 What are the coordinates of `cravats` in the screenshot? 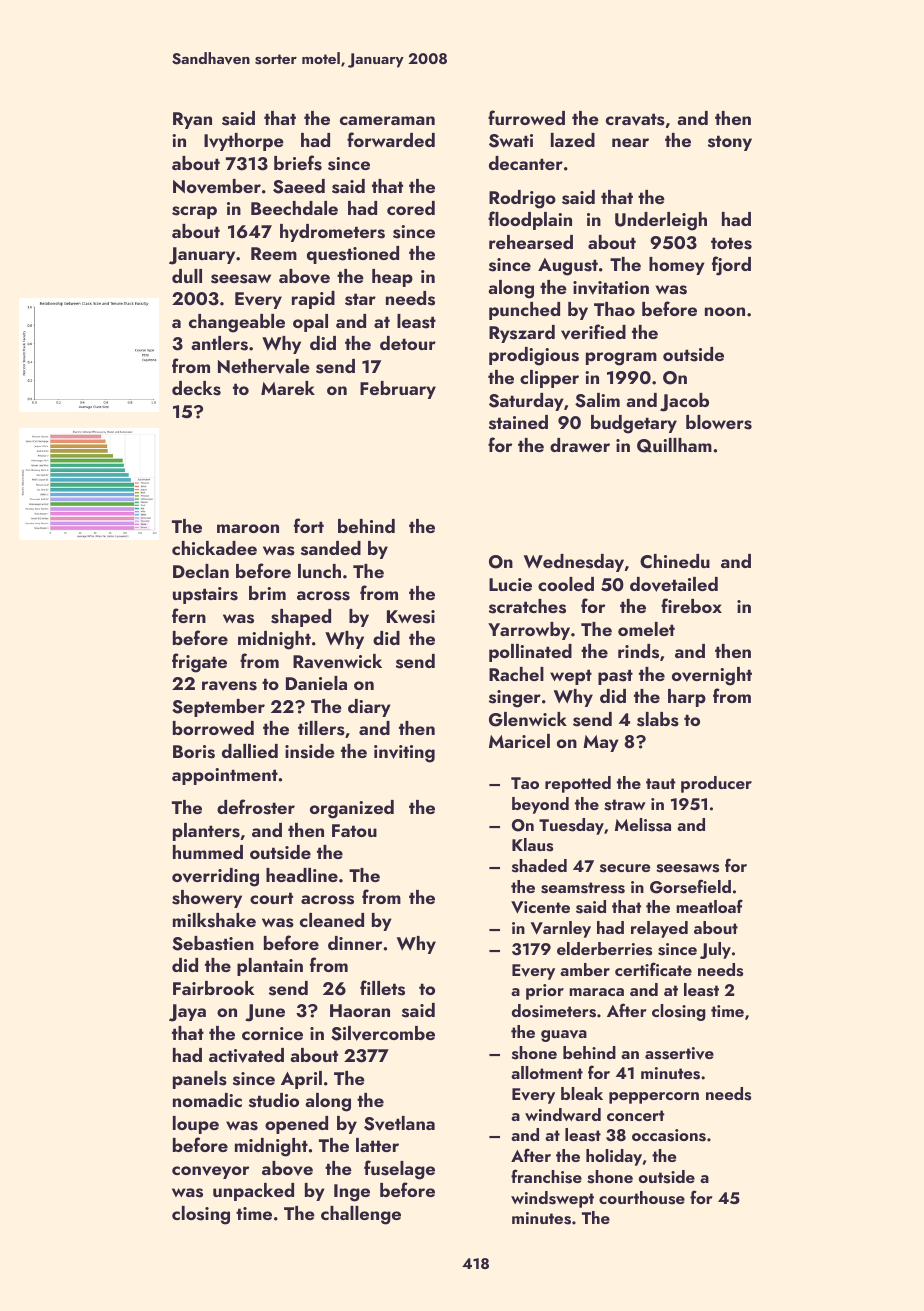 It's located at (635, 119).
